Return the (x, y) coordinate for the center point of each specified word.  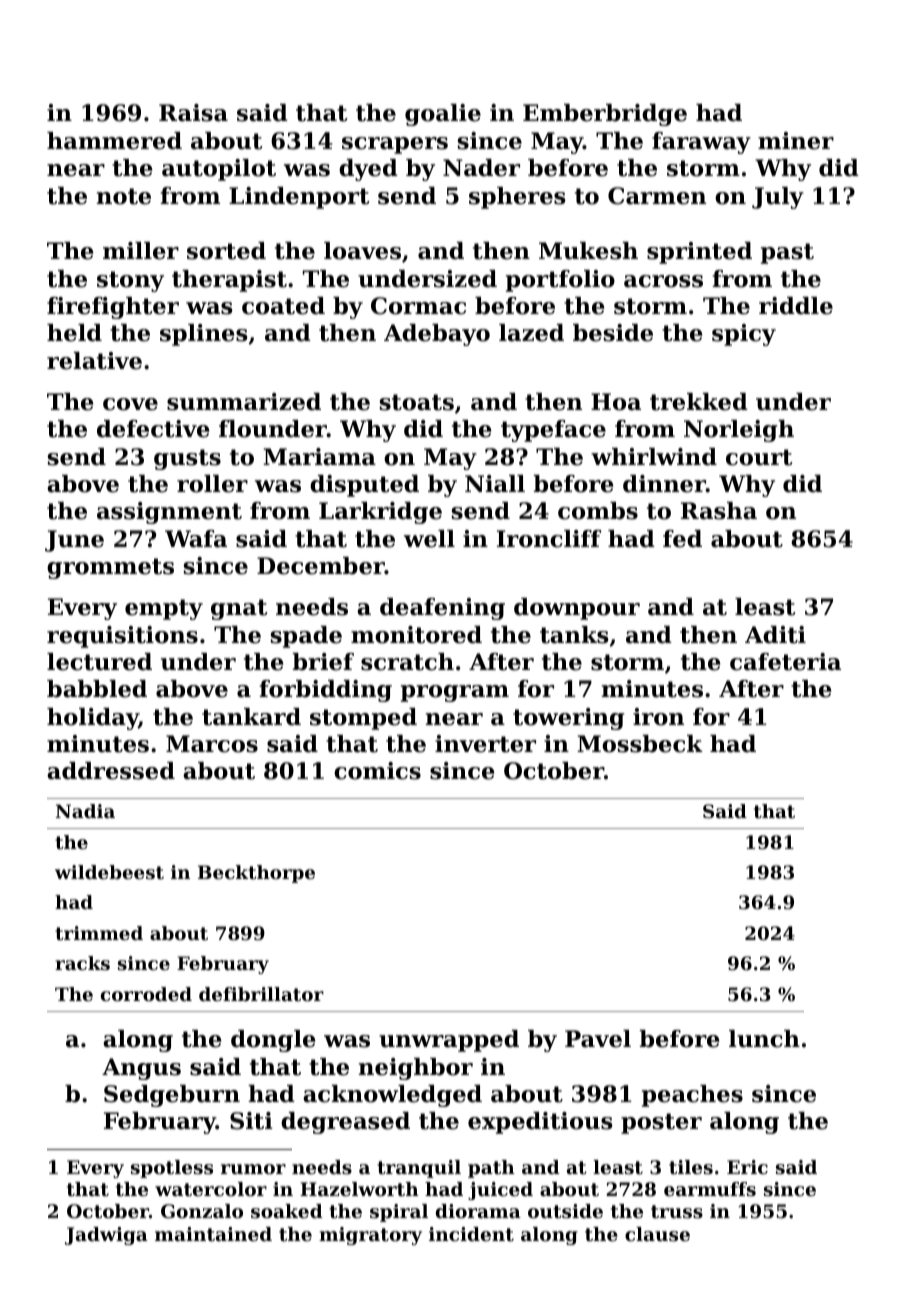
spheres (517, 198)
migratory (370, 1236)
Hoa (616, 402)
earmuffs (710, 1189)
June (74, 541)
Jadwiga (106, 1236)
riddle (796, 306)
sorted (226, 251)
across (663, 281)
